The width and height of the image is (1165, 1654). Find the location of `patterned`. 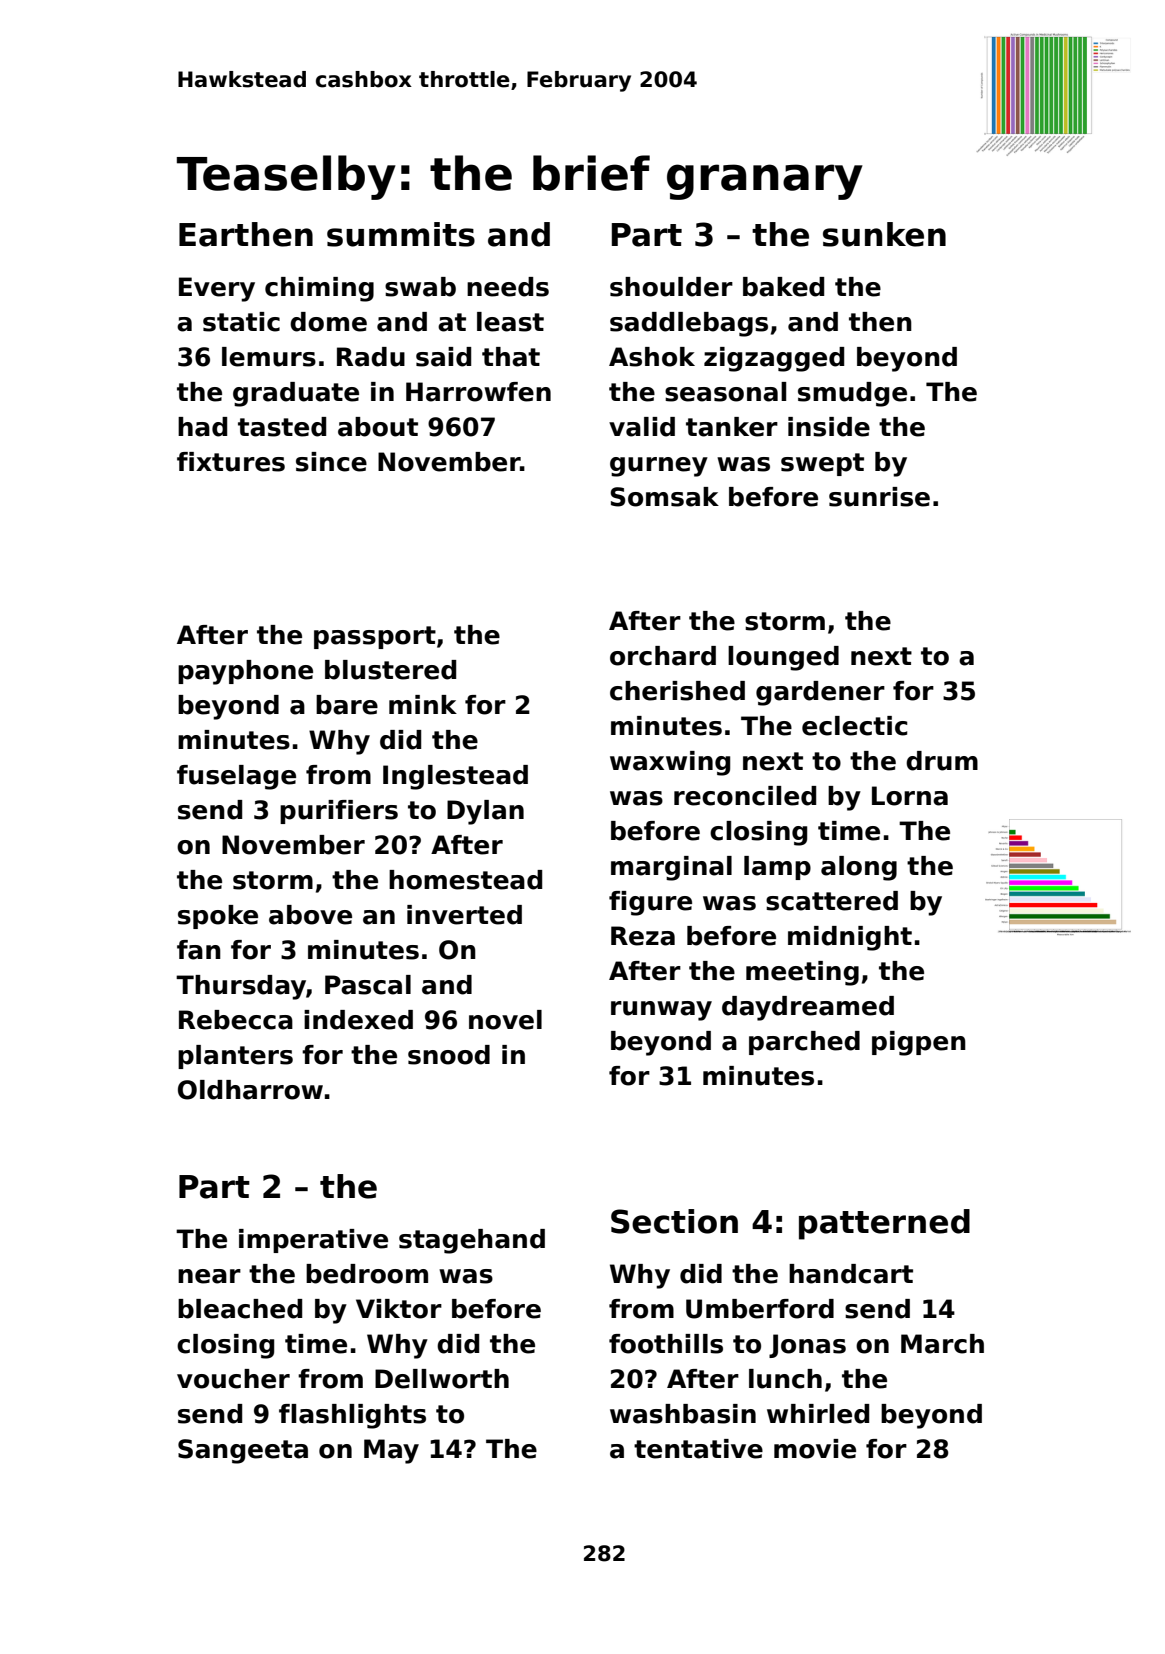

patterned is located at coordinates (884, 1224).
